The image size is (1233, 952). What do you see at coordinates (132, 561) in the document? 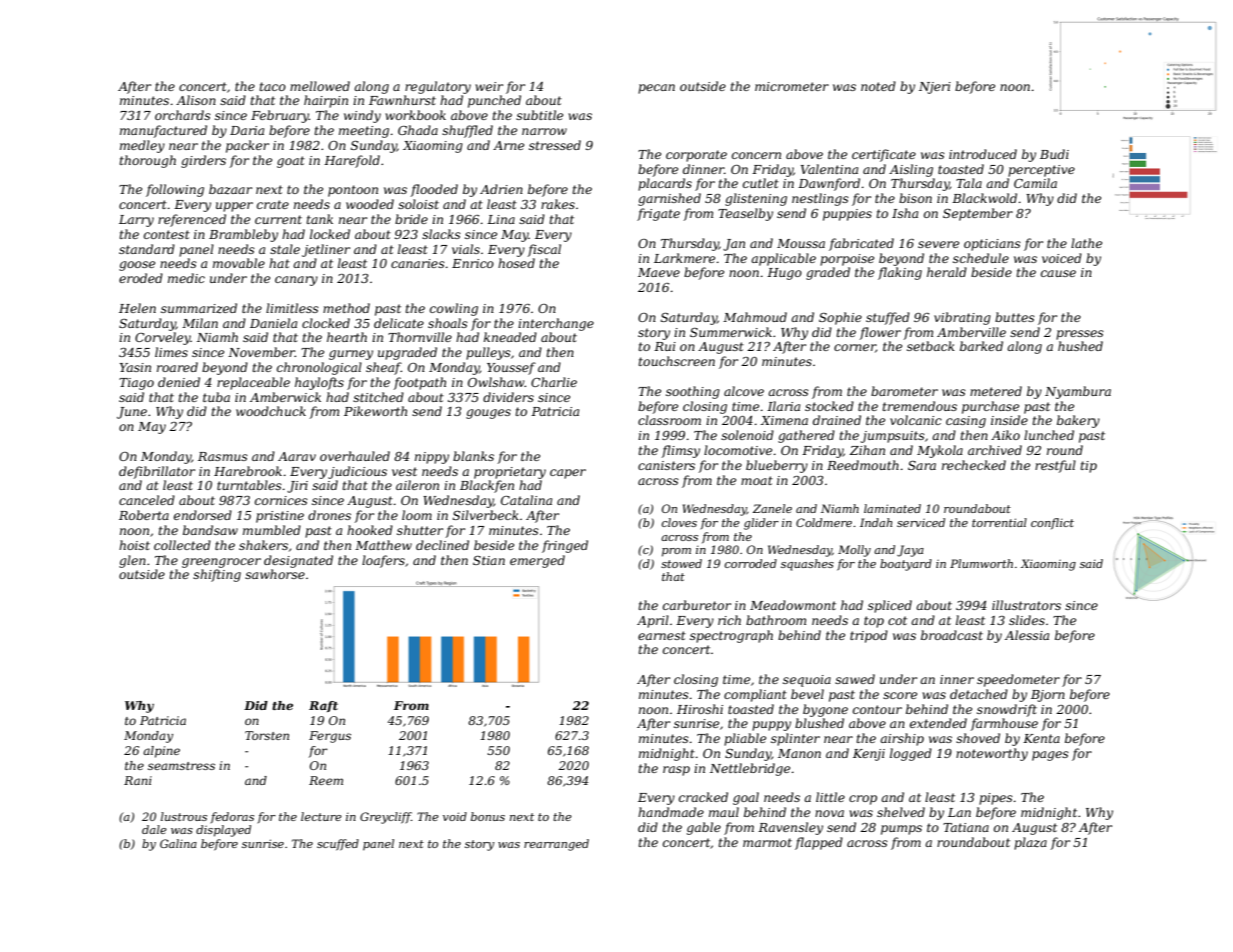
I see `glen` at bounding box center [132, 561].
